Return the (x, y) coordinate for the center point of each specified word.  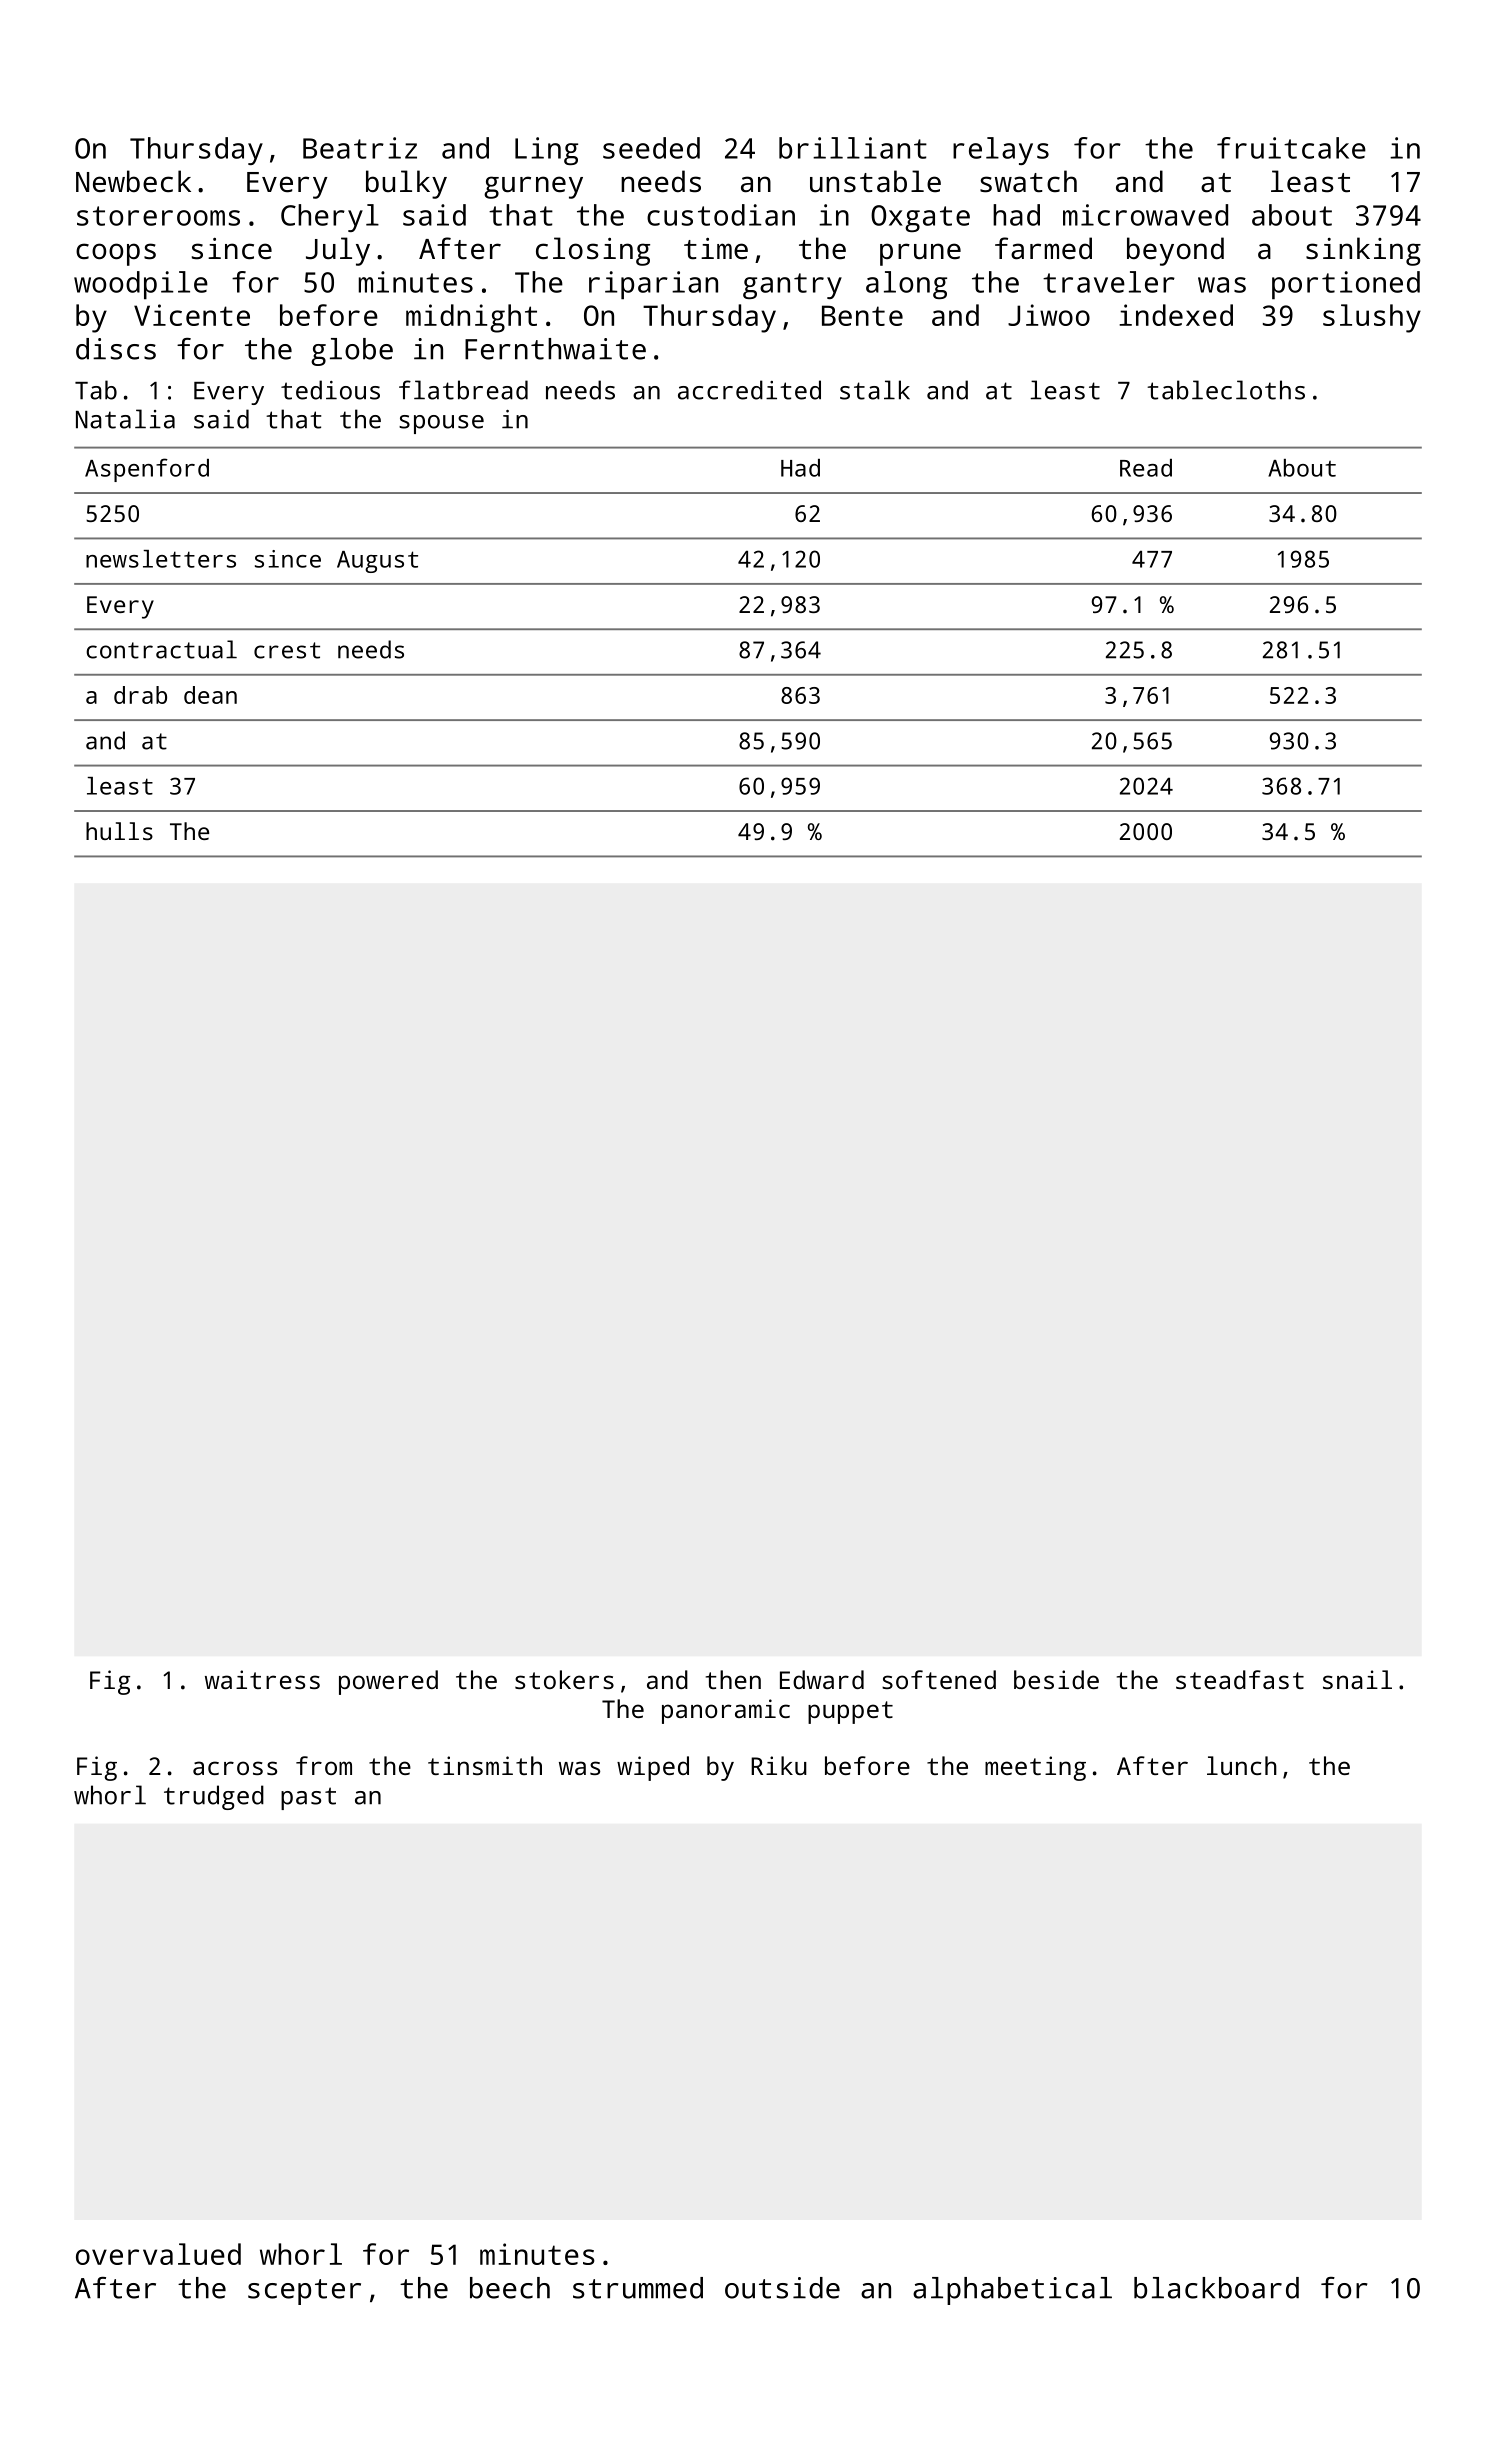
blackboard (1216, 2288)
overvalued (158, 2254)
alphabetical (1012, 2291)
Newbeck (133, 181)
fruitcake (1291, 148)
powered (388, 1682)
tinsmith (485, 1765)
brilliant (853, 148)
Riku (779, 1765)
